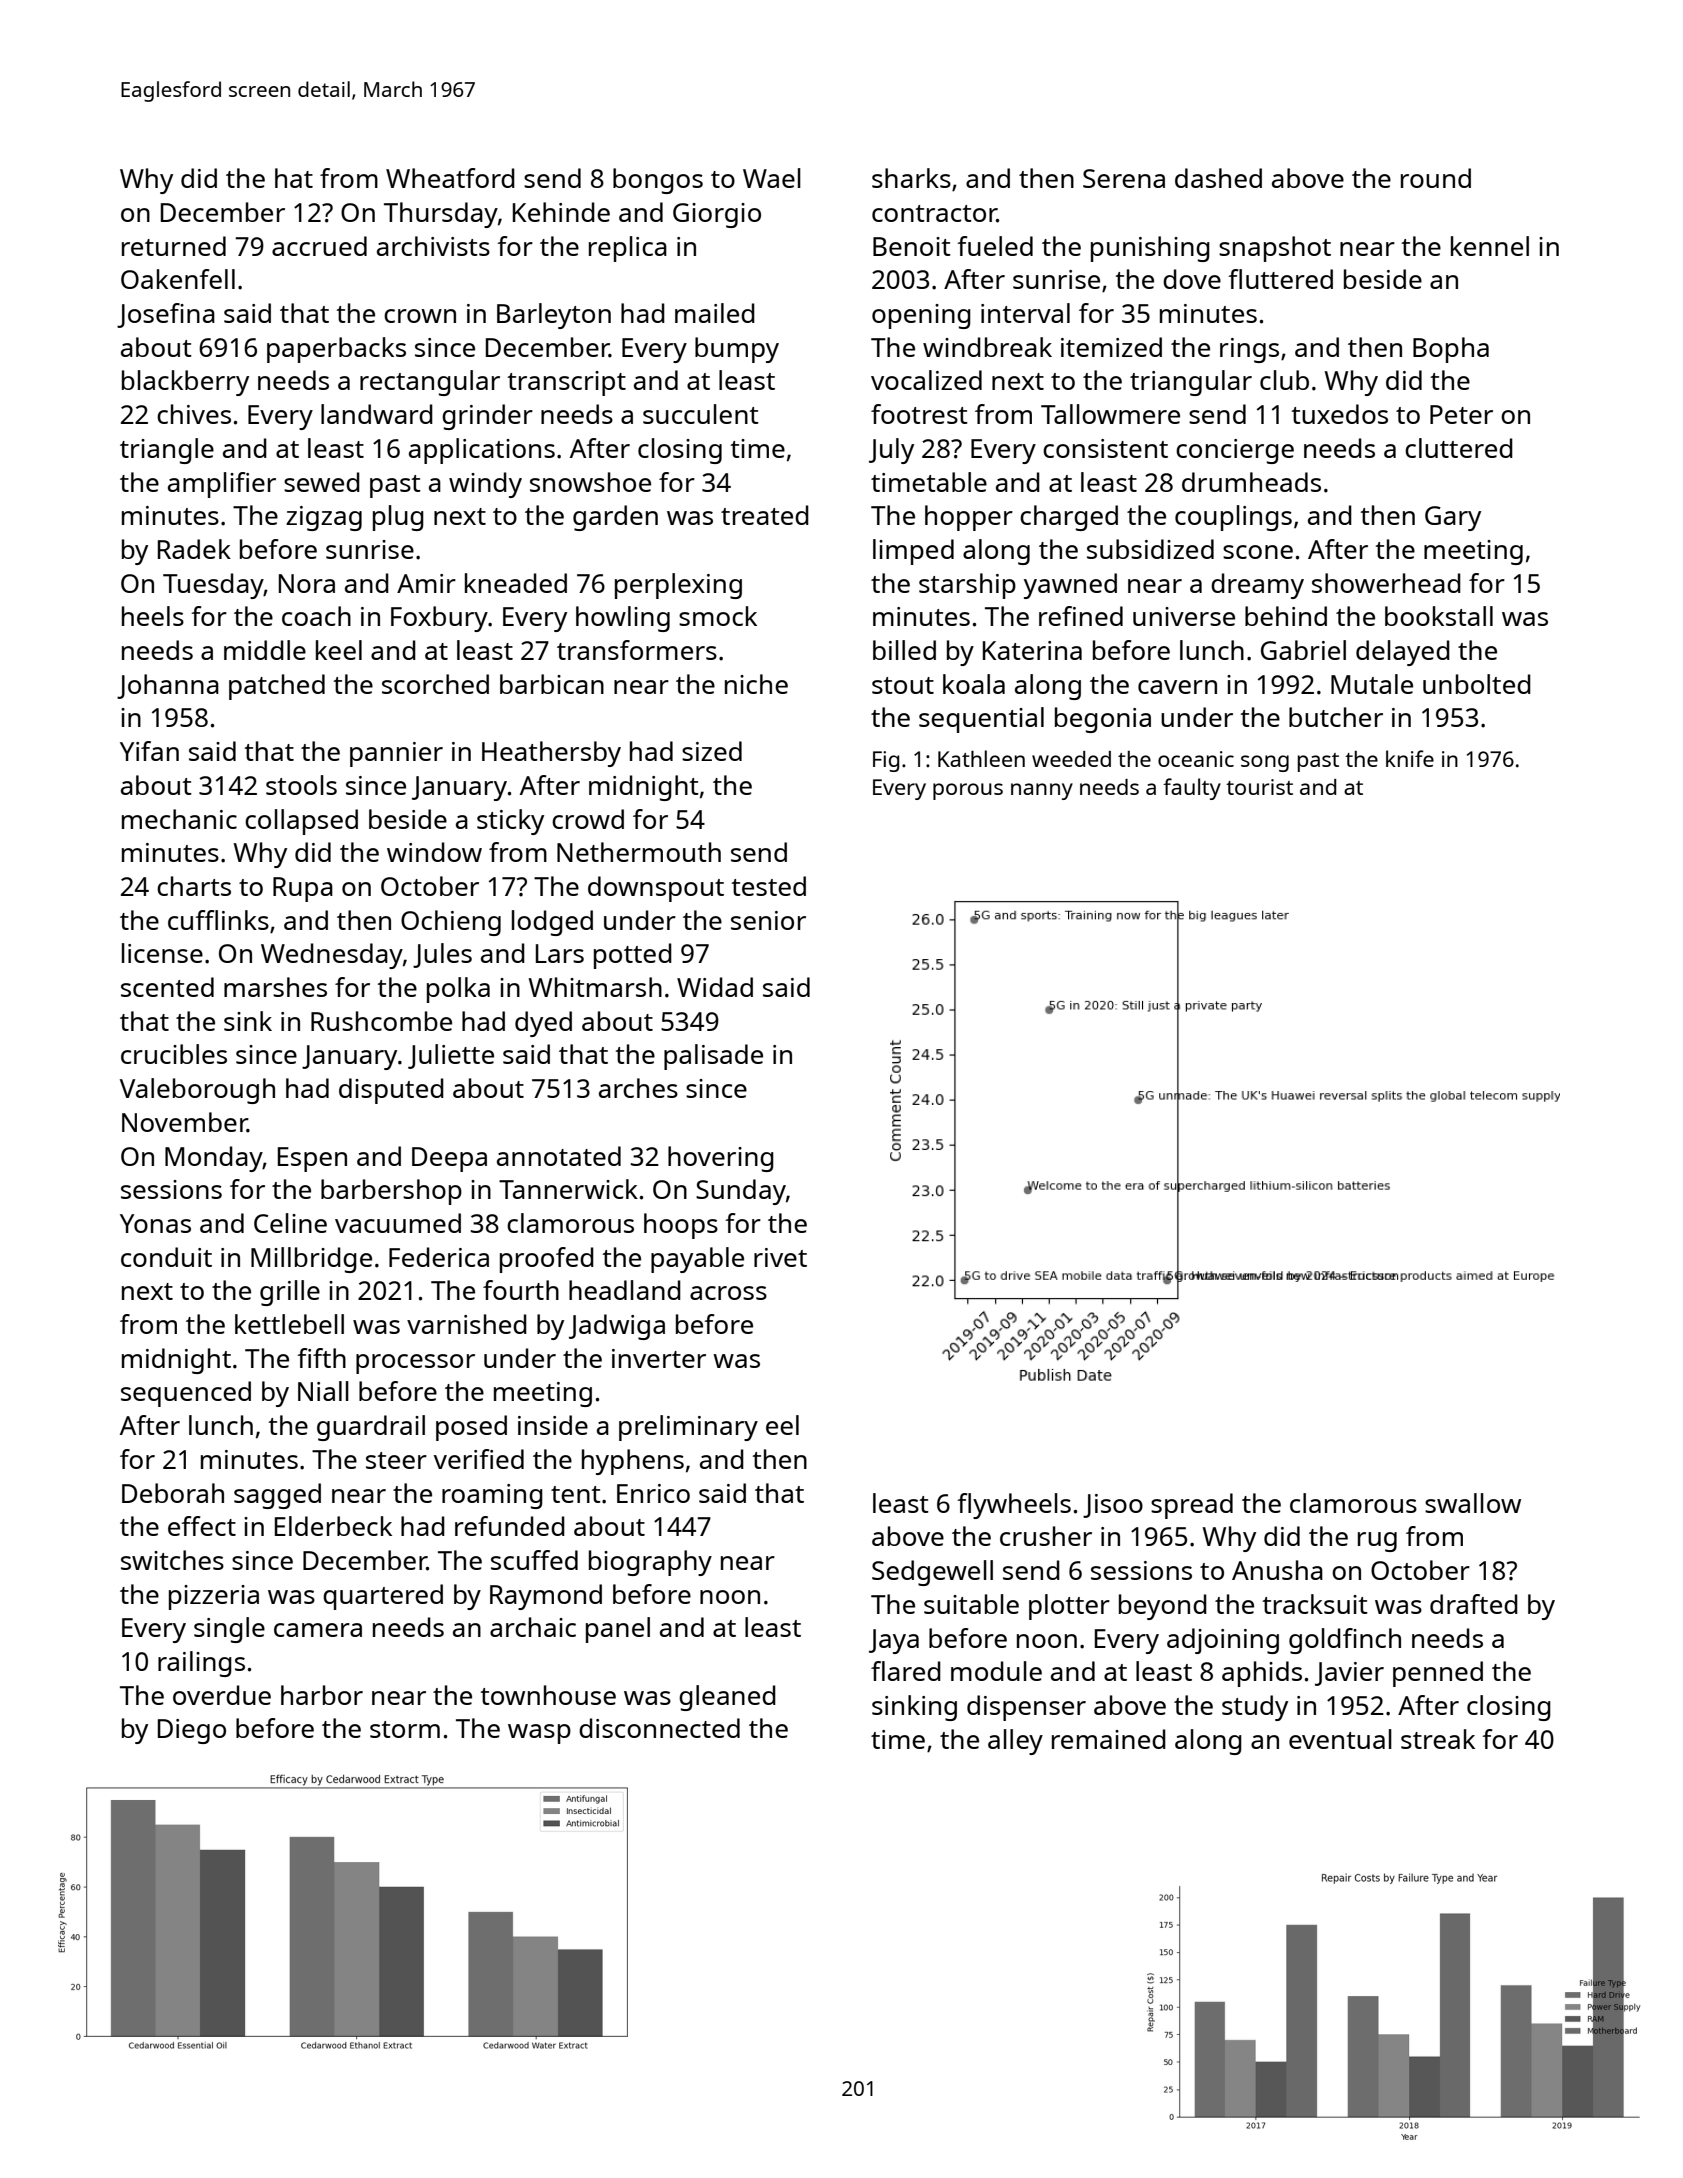 This document has height=2178, width=1683. What do you see at coordinates (1436, 178) in the document?
I see `round` at bounding box center [1436, 178].
